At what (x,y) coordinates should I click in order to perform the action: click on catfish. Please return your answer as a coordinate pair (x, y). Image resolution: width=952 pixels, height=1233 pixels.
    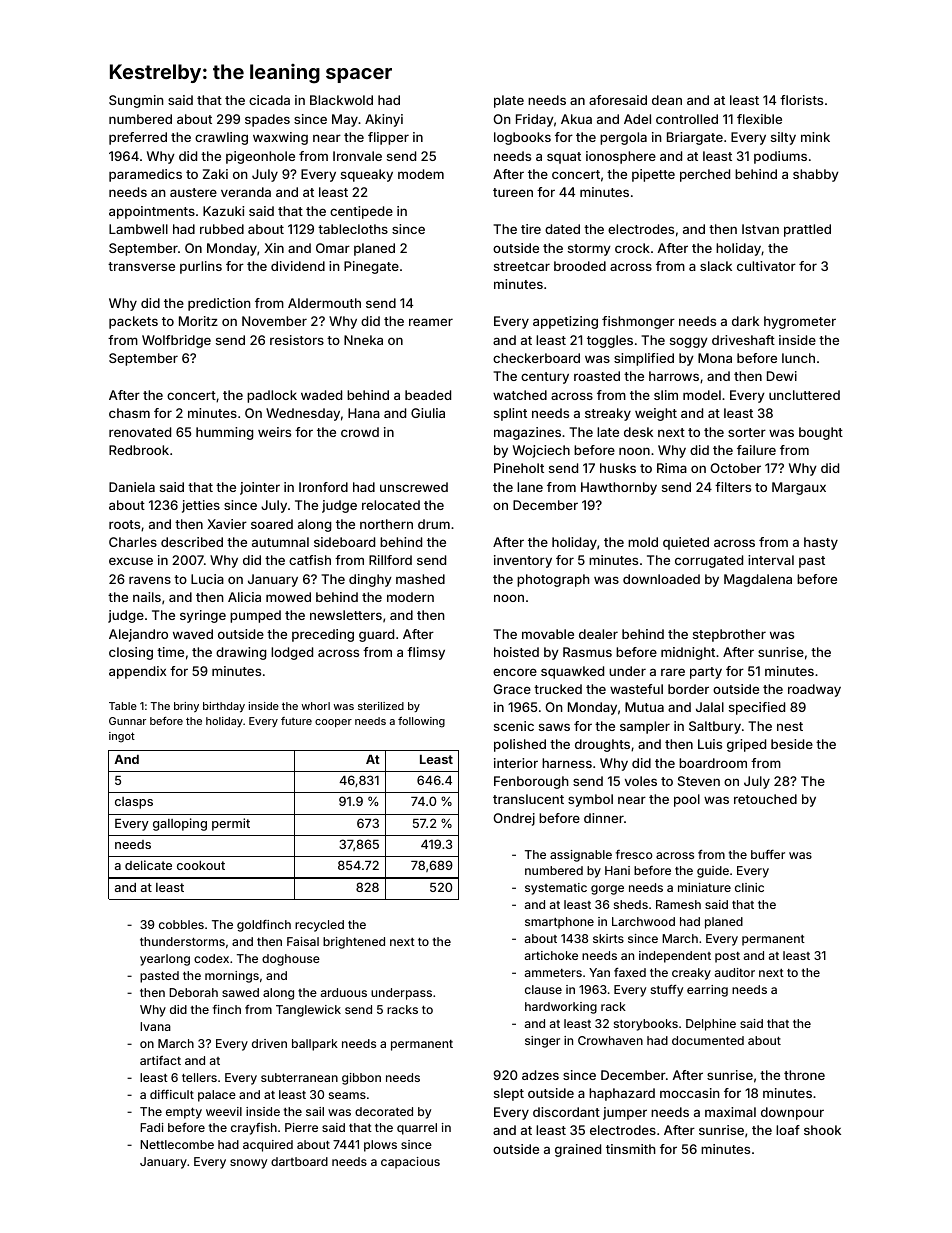
    Looking at the image, I should click on (310, 560).
